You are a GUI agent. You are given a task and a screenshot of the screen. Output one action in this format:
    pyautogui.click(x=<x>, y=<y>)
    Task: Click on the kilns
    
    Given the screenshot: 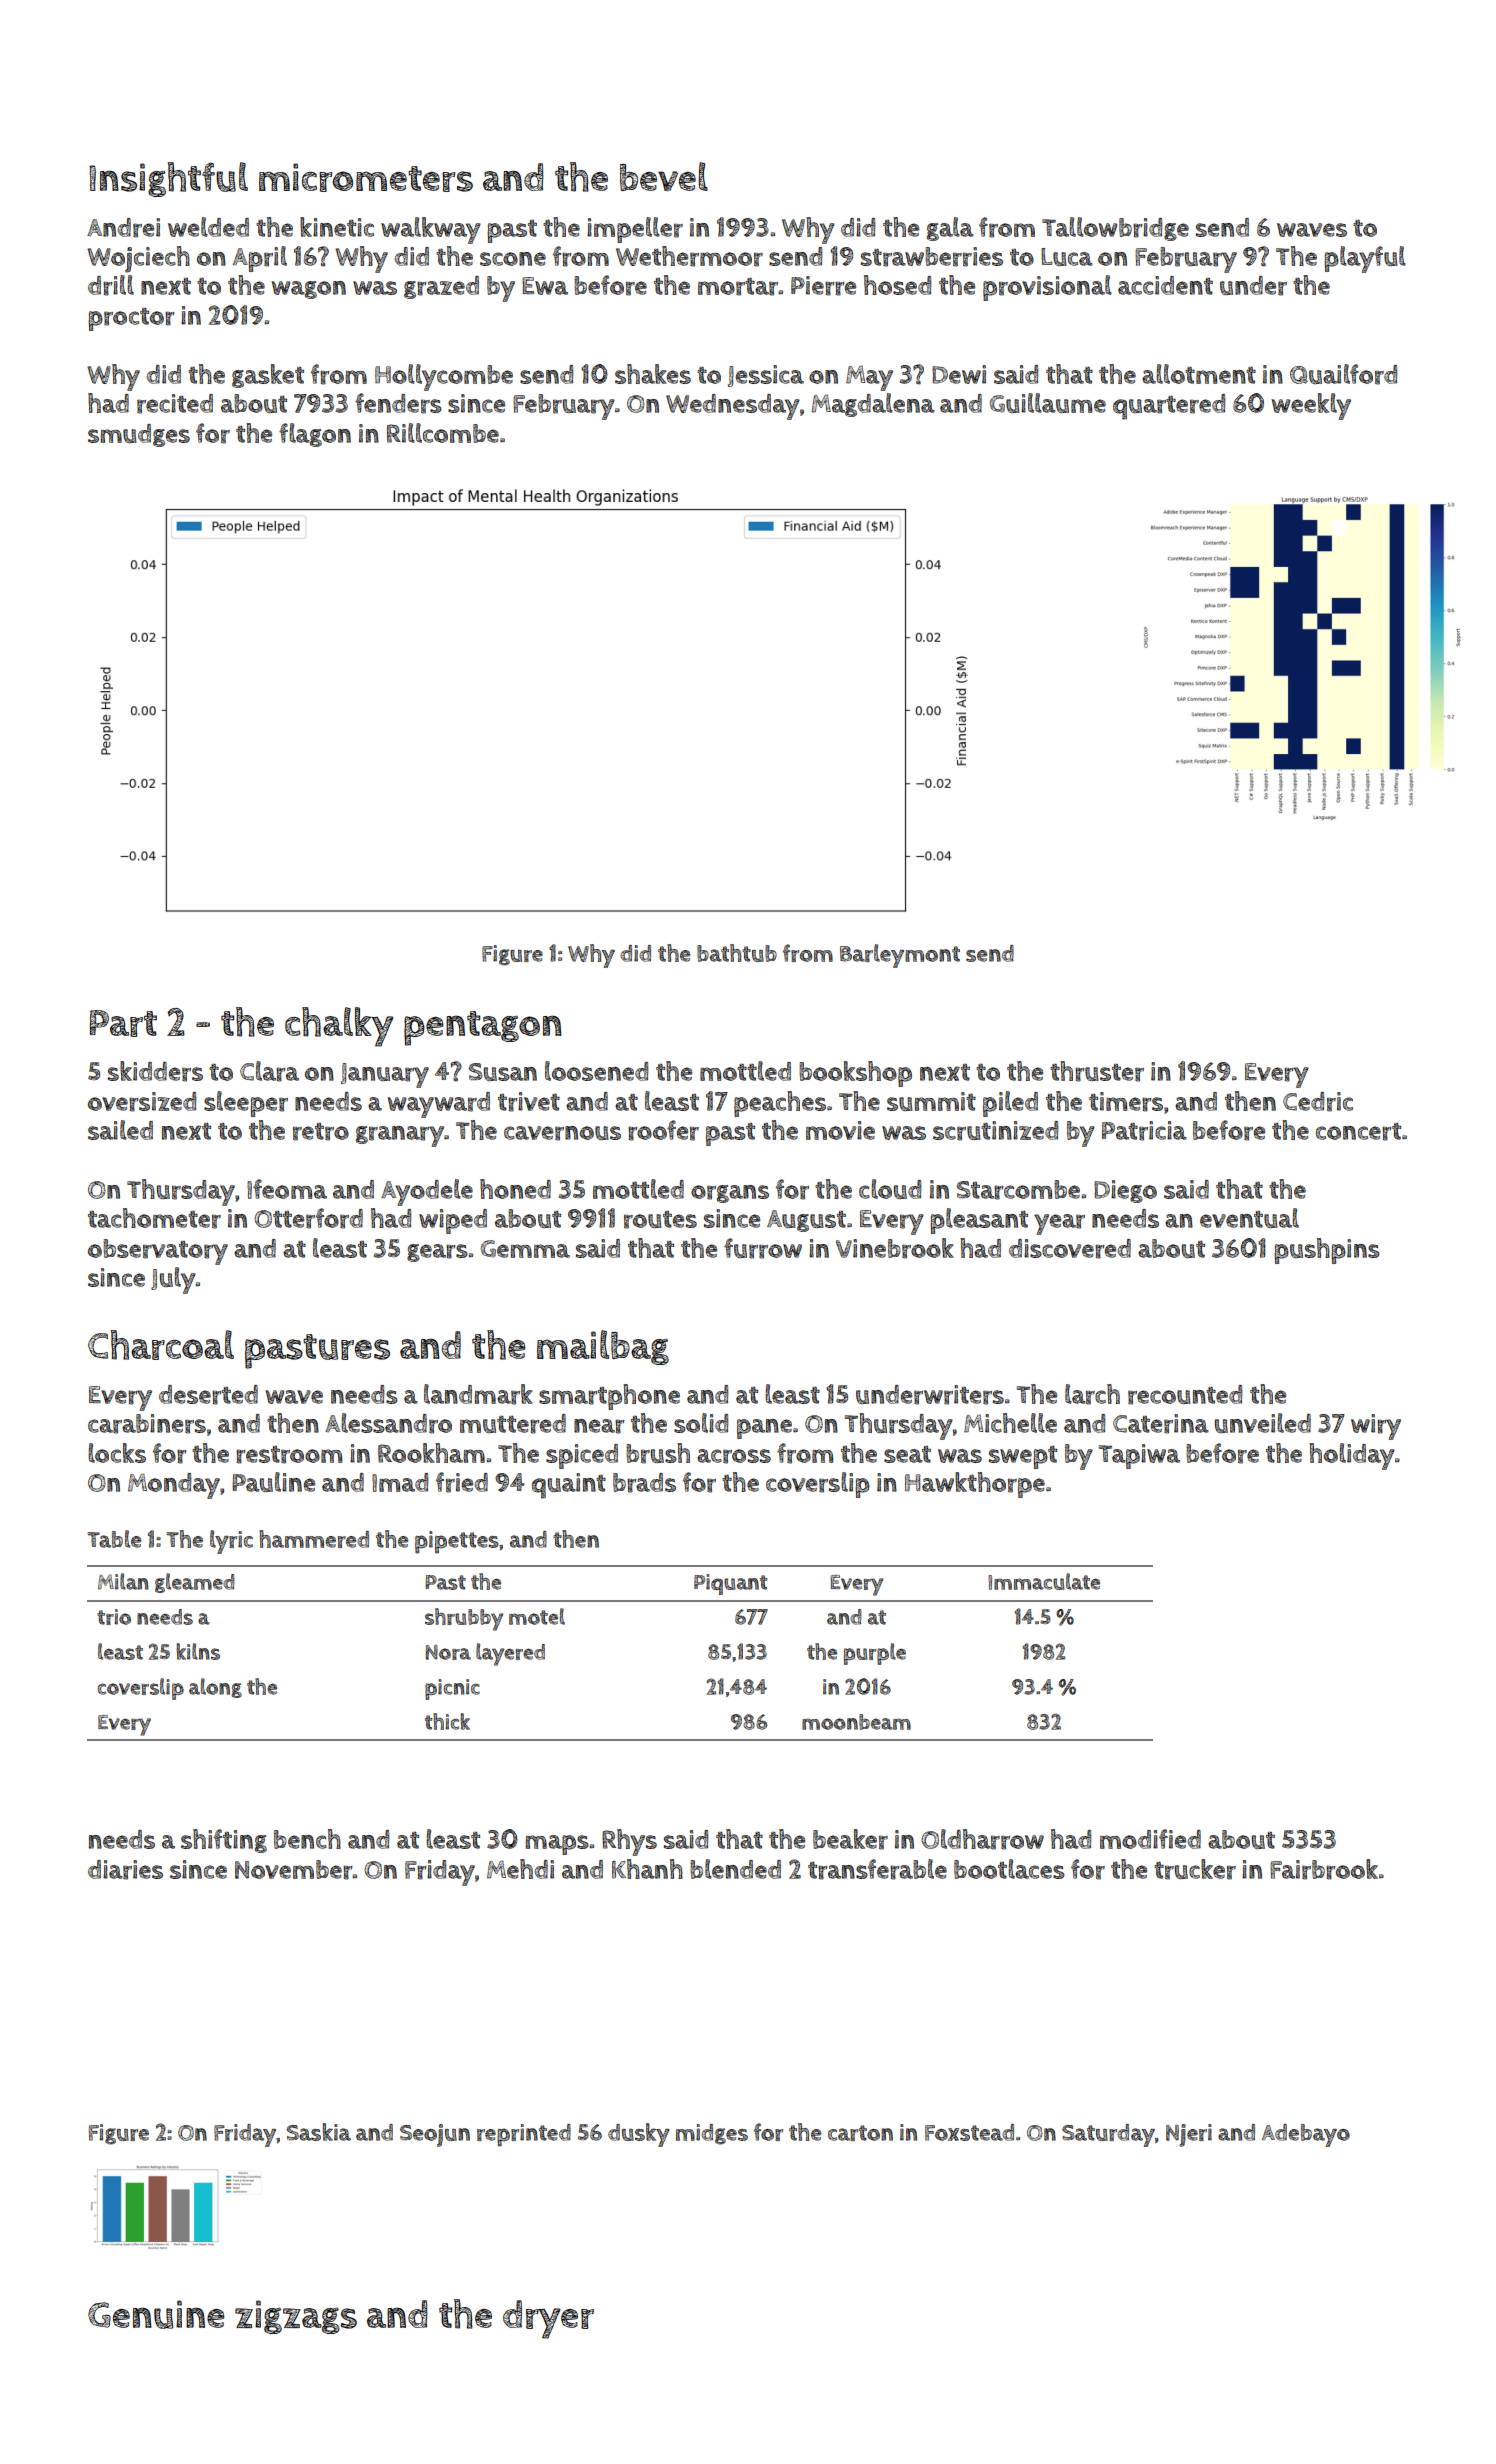 What is the action you would take?
    pyautogui.click(x=198, y=1651)
